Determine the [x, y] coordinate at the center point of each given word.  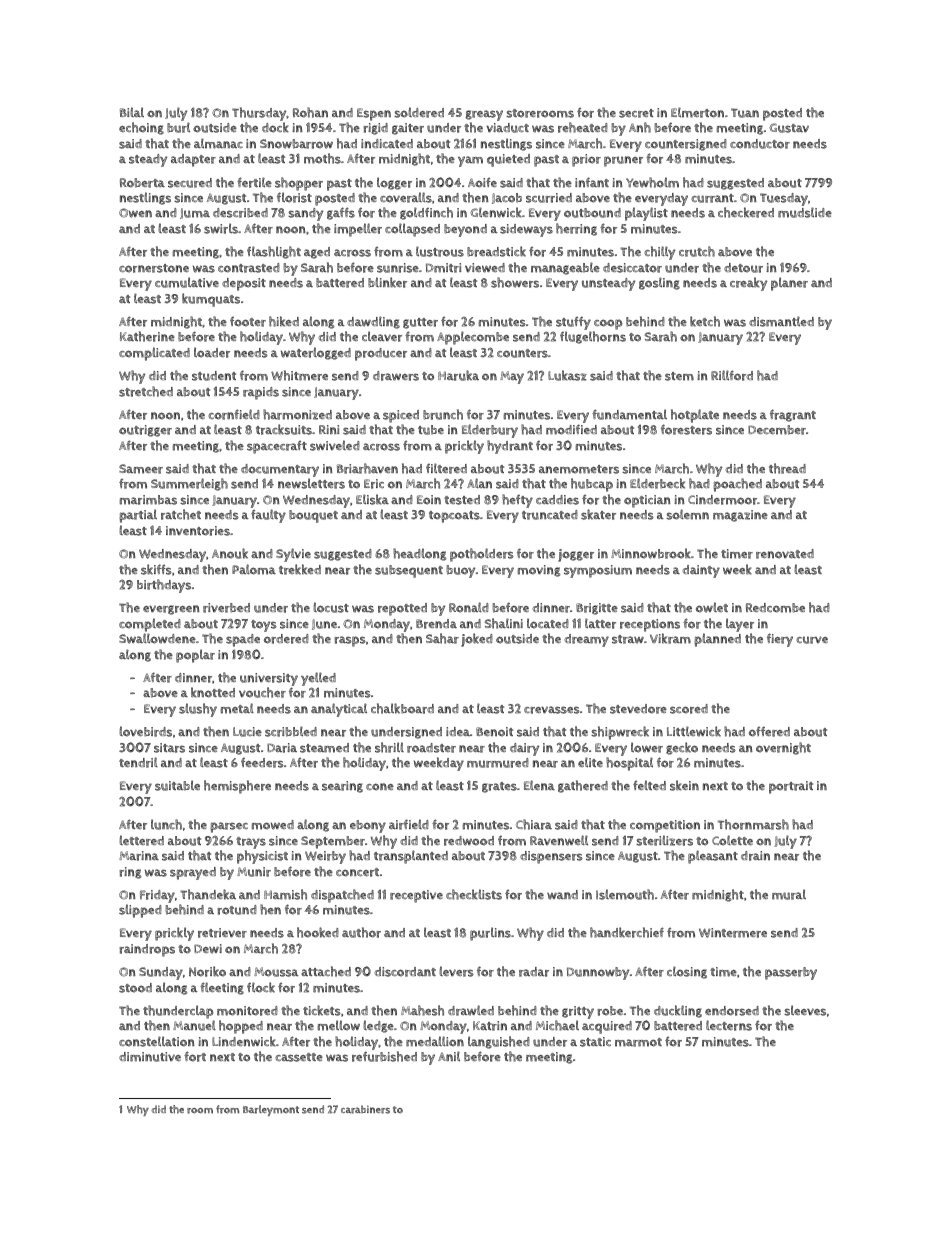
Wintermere [733, 933]
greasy [484, 115]
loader [212, 352]
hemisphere [237, 787]
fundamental [629, 414]
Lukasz [567, 375]
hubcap [592, 485]
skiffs [156, 569]
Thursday [259, 114]
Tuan [745, 113]
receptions [650, 625]
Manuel [194, 1025]
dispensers [551, 857]
